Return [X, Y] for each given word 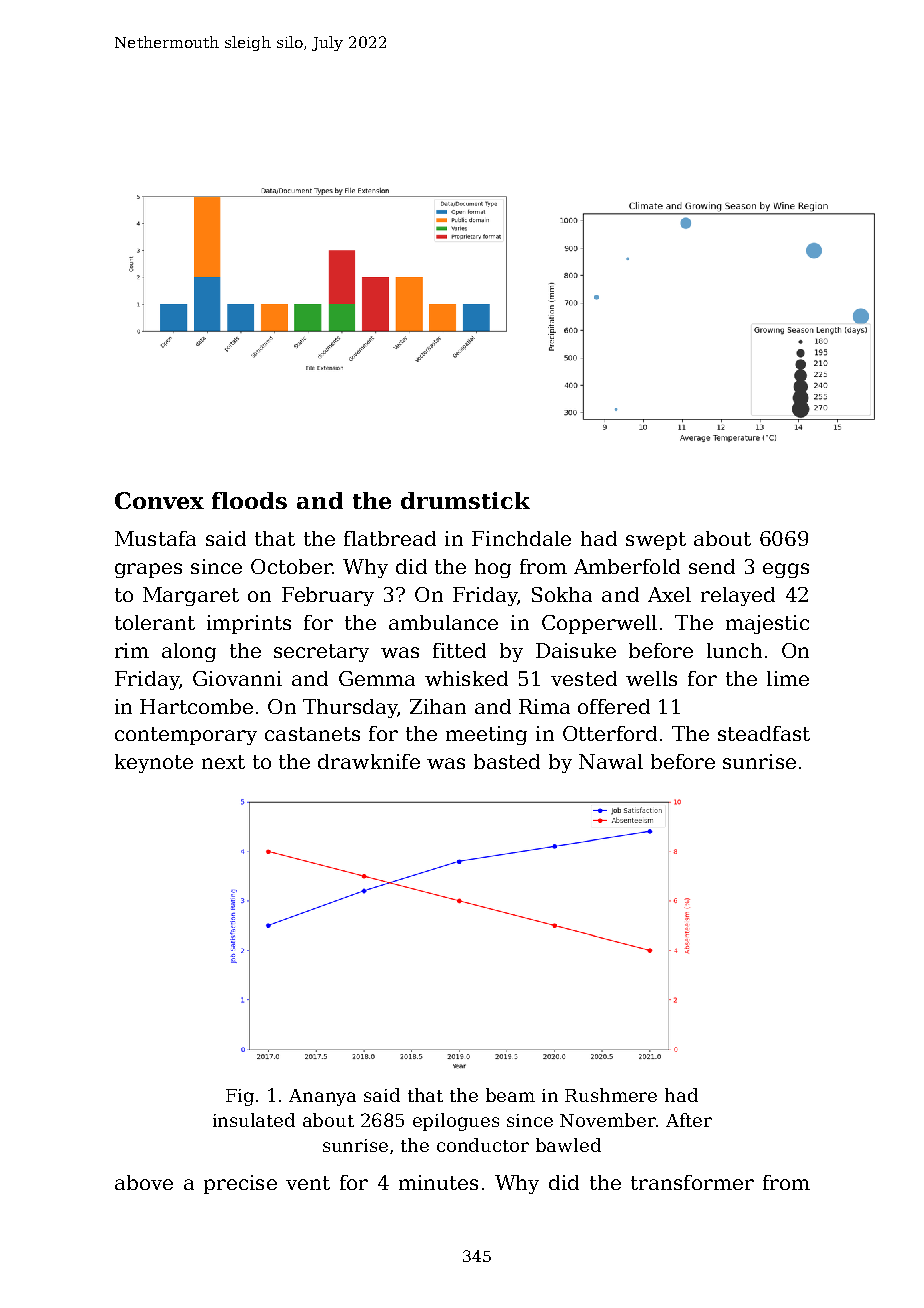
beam [510, 1095]
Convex [159, 500]
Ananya [322, 1097]
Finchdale [521, 538]
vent [308, 1183]
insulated [254, 1120]
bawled [568, 1145]
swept [656, 541]
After [689, 1120]
